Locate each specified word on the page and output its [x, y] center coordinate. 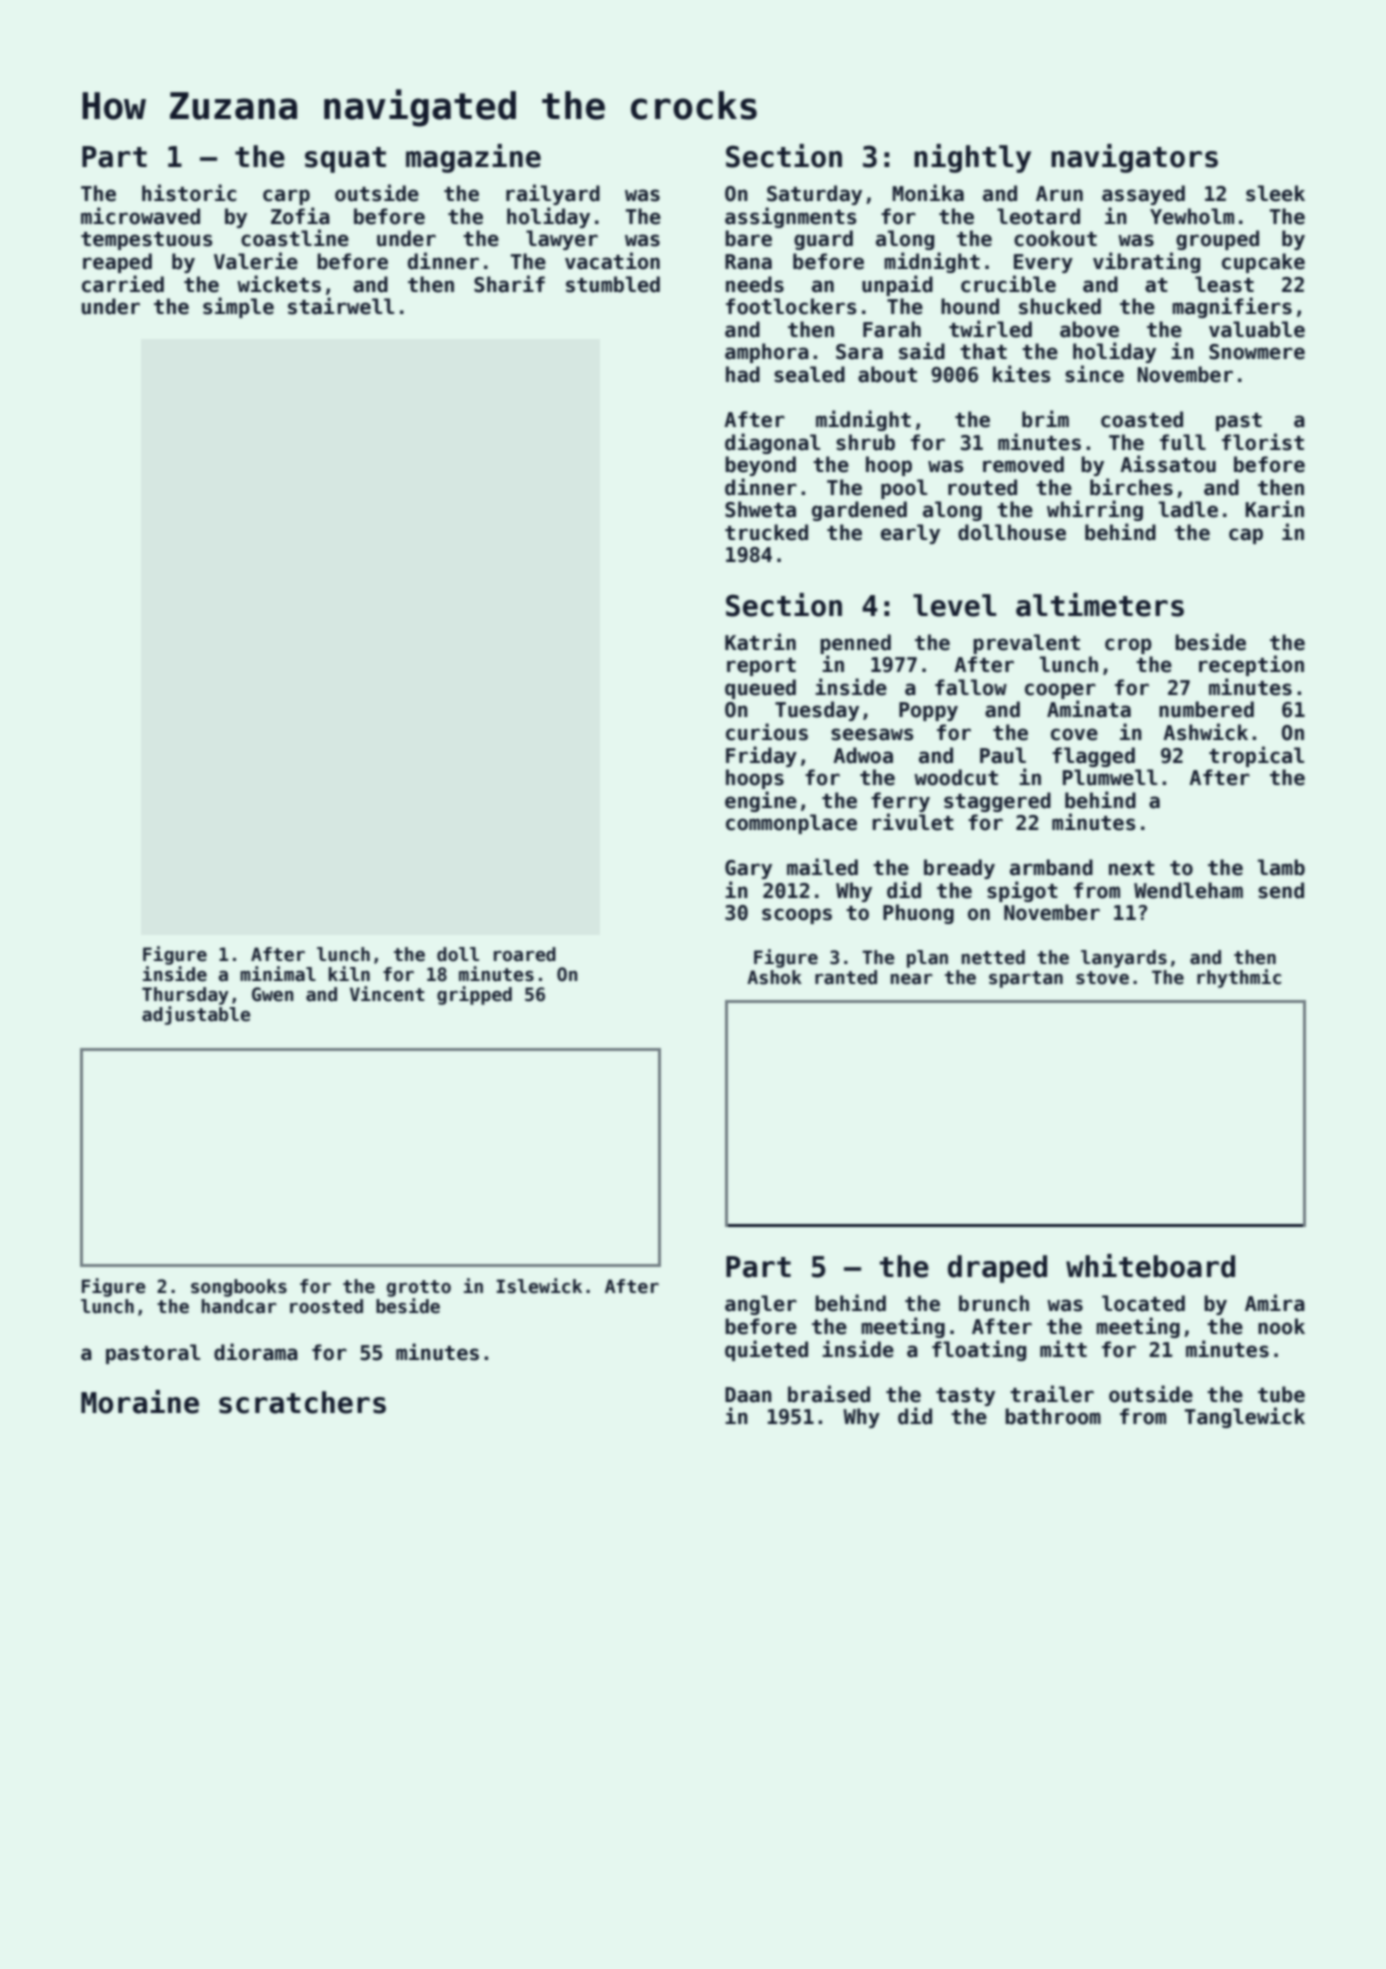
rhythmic [1239, 978]
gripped [474, 995]
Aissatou [1168, 464]
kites [1021, 374]
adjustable [196, 1015]
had [743, 374]
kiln [349, 973]
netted [993, 957]
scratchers [302, 1402]
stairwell [341, 306]
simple [238, 307]
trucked [766, 532]
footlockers [791, 306]
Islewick [539, 1286]
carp [286, 197]
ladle [1188, 509]
